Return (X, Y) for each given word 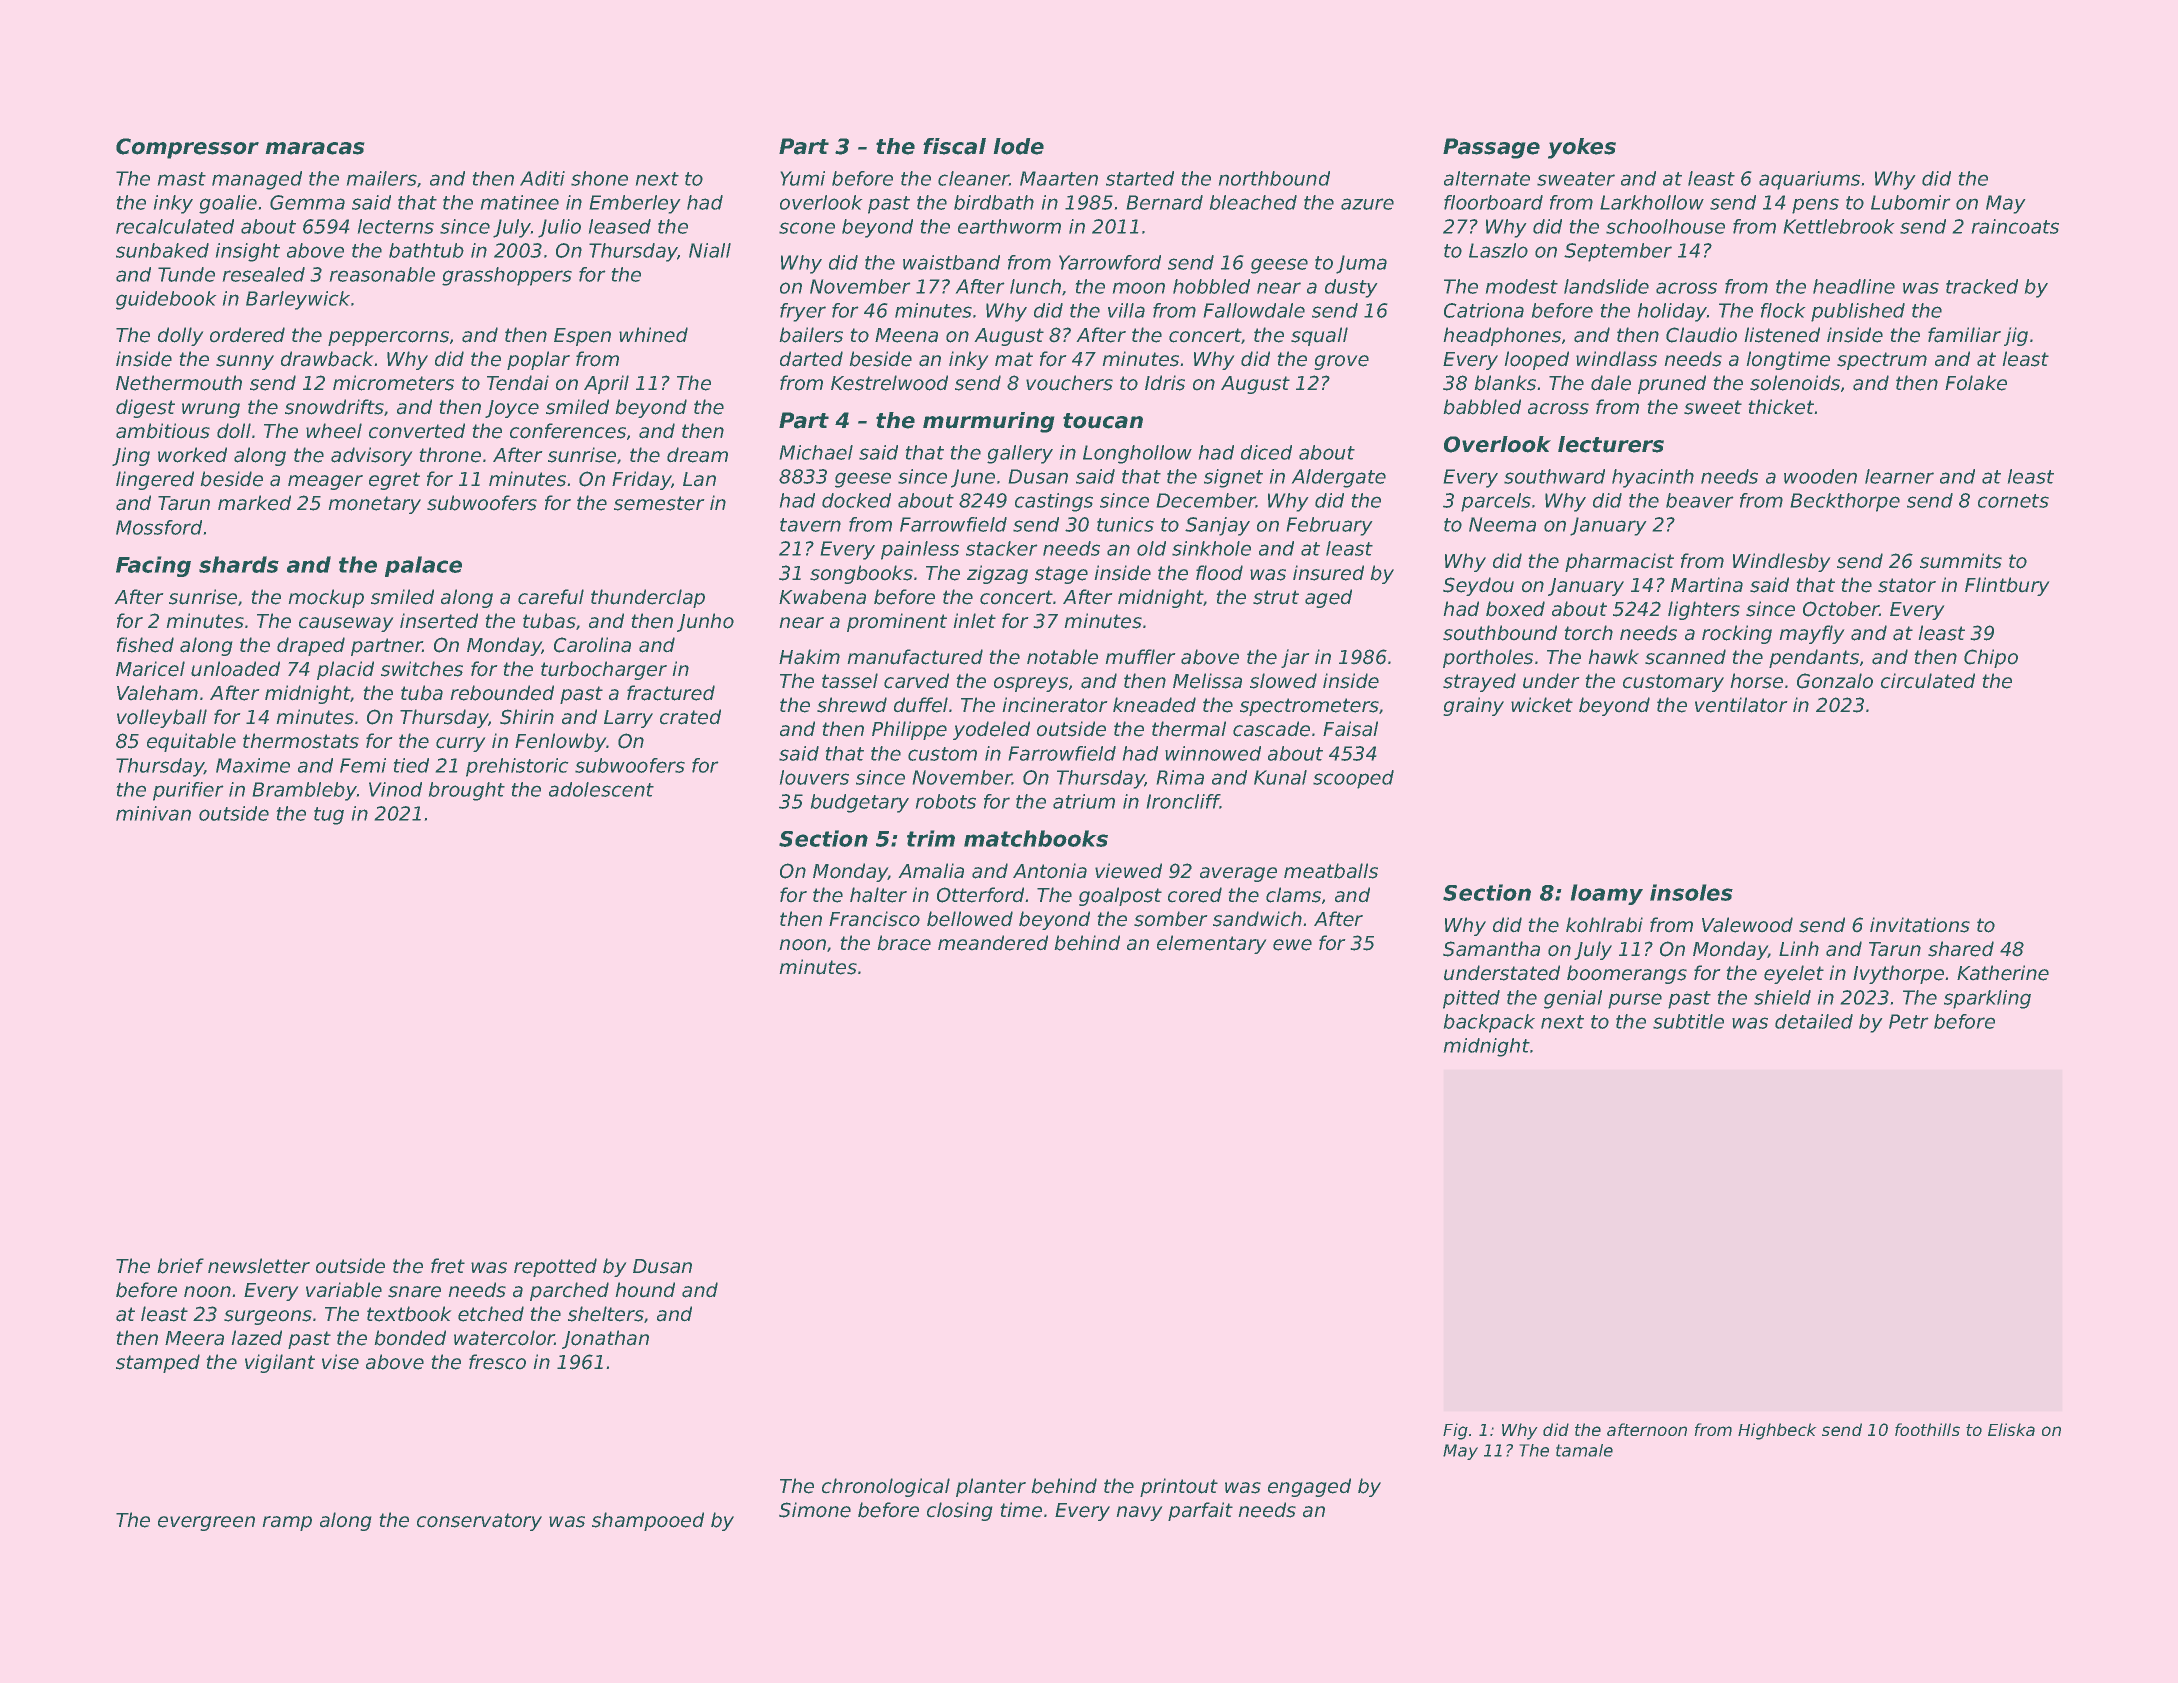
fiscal (954, 146)
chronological (886, 1487)
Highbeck (1777, 1431)
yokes (1582, 148)
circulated (1928, 681)
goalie (228, 204)
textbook (409, 1314)
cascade (1271, 729)
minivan (153, 813)
